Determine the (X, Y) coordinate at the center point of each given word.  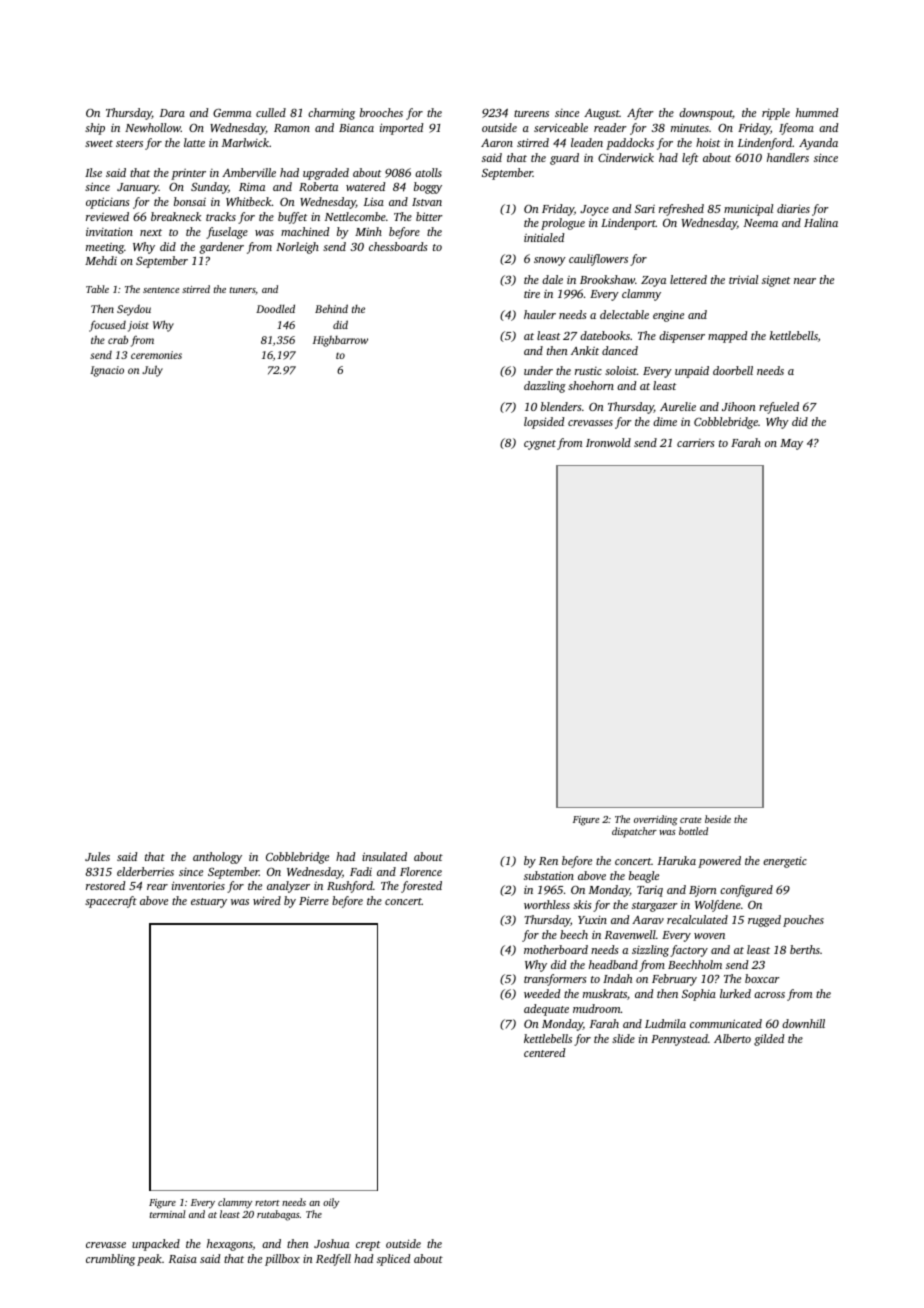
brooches (381, 112)
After (640, 114)
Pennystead (679, 1040)
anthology (217, 858)
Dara (172, 113)
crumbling (110, 1260)
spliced (393, 1260)
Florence (421, 871)
